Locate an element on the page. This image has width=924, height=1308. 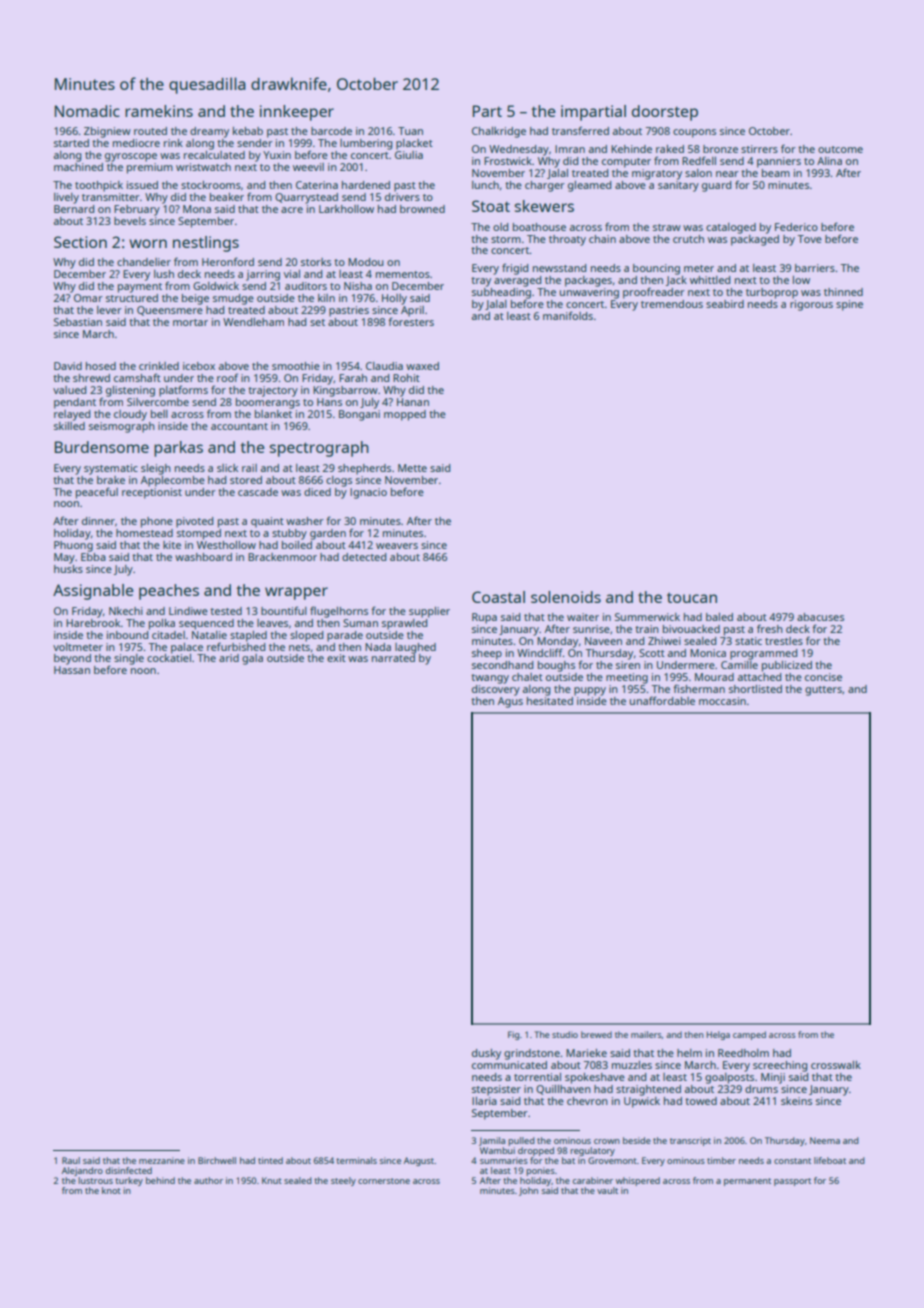
Mette is located at coordinates (412, 468).
